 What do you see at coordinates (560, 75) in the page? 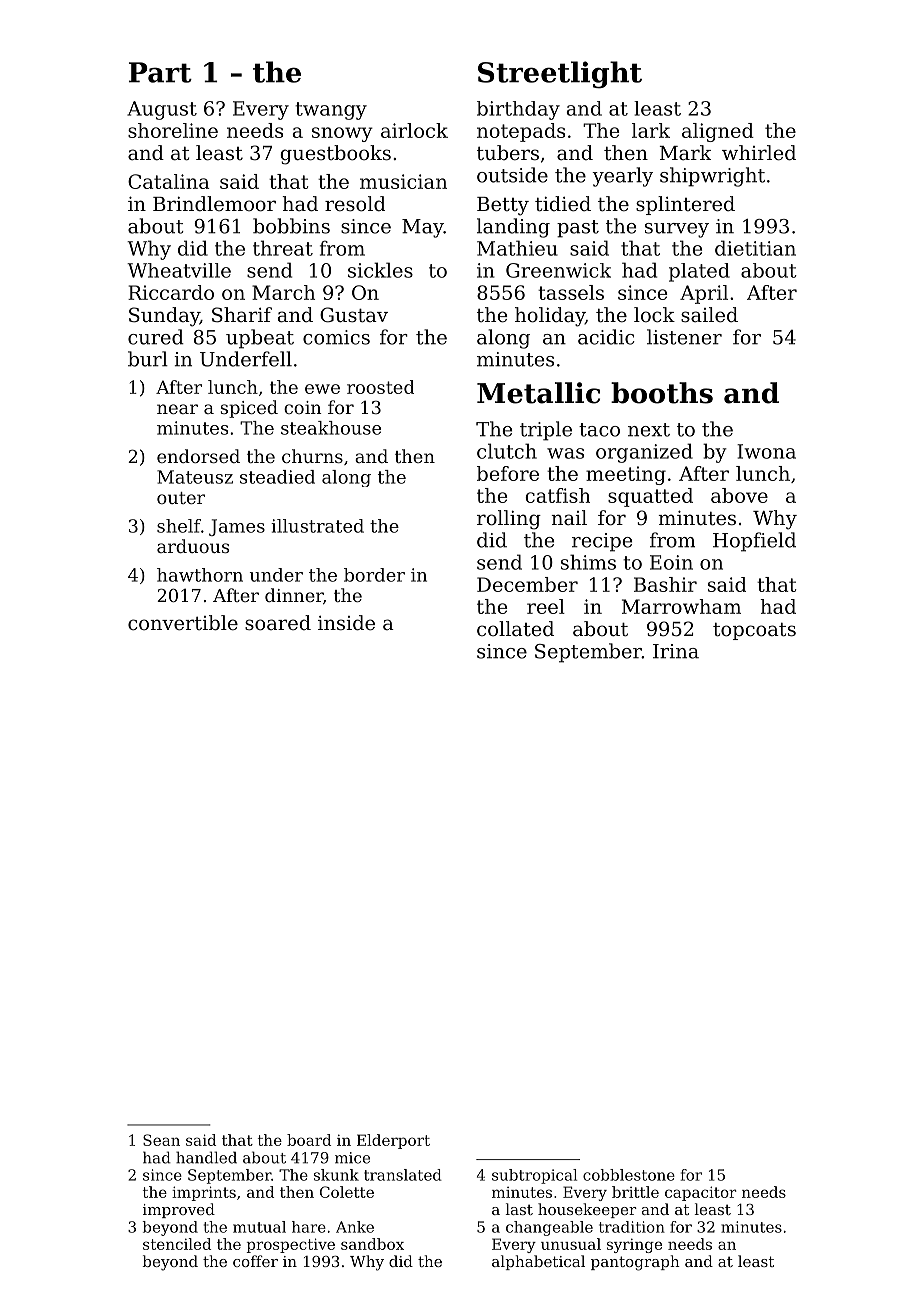
I see `Streetlight` at bounding box center [560, 75].
